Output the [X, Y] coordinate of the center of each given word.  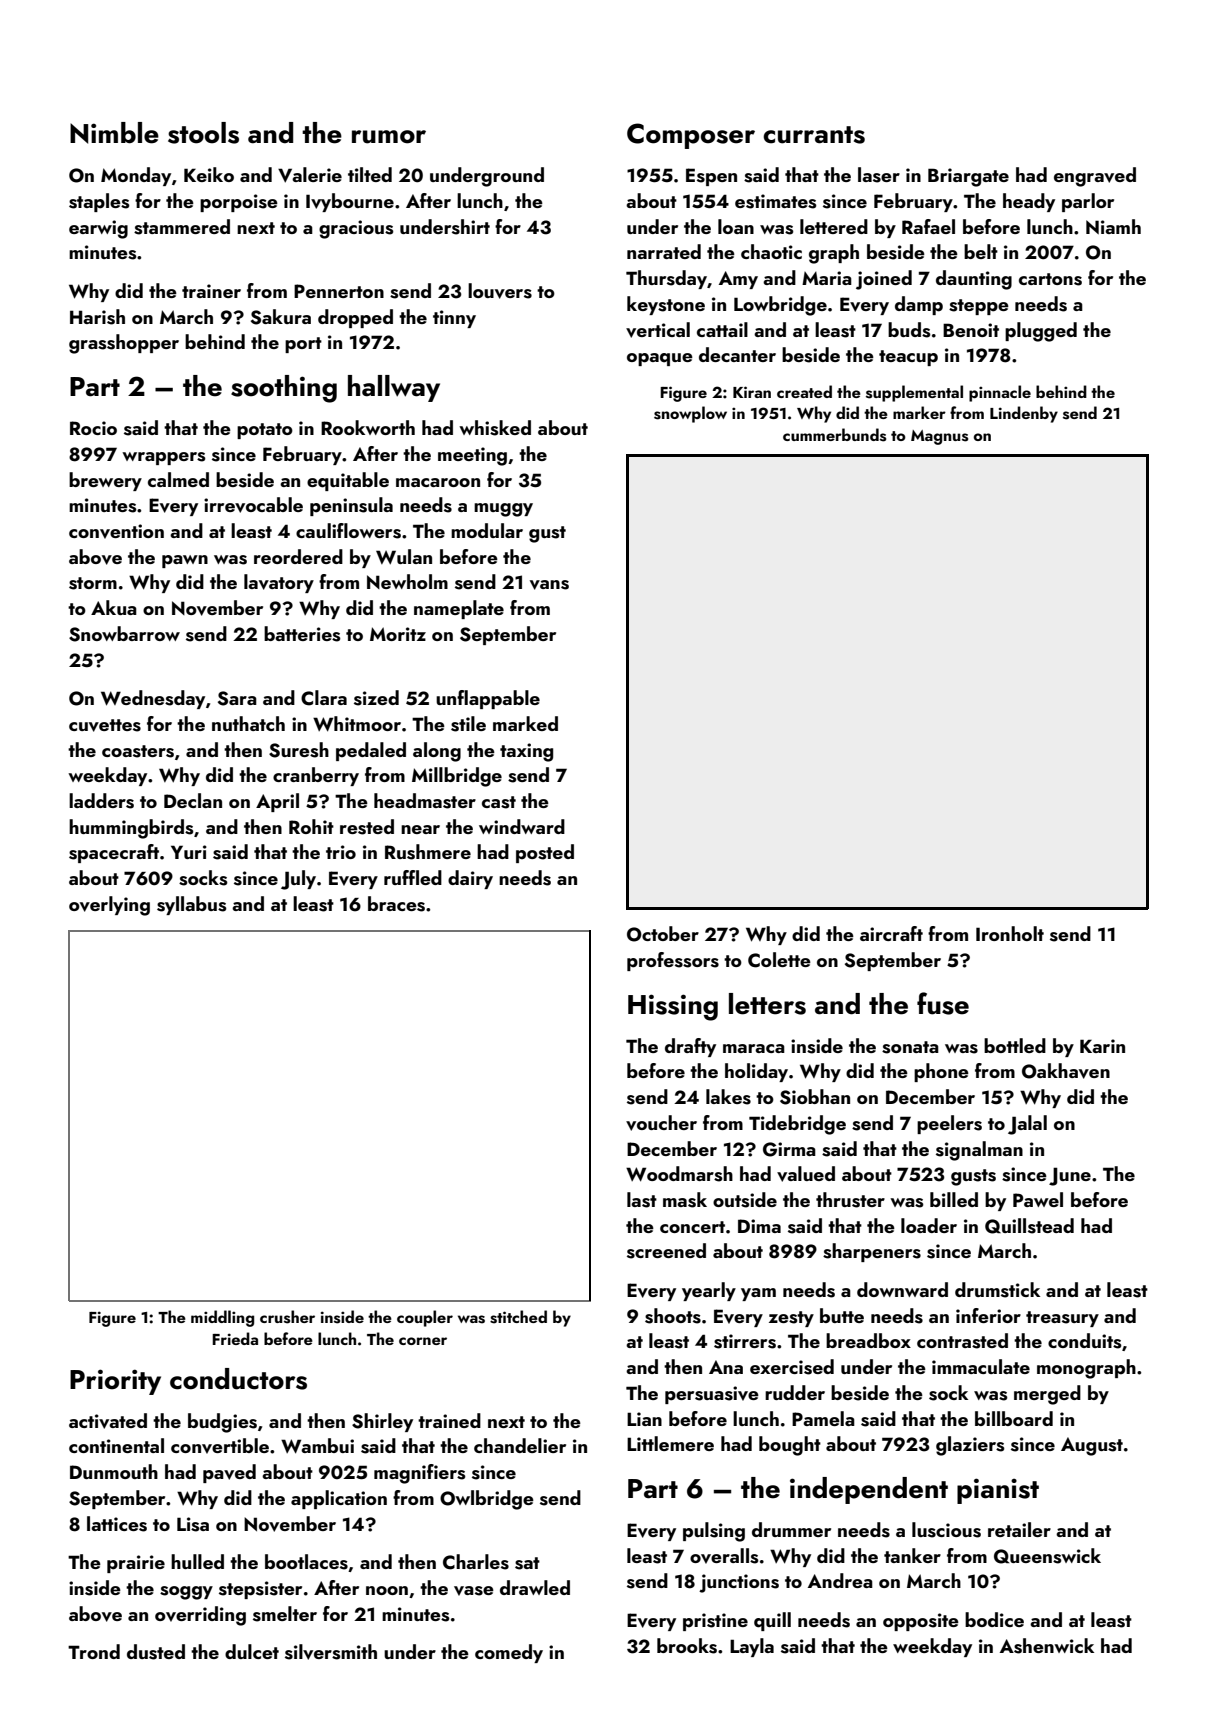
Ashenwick [1047, 1646]
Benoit [971, 330]
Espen [711, 177]
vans [549, 585]
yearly [709, 1291]
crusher [287, 1317]
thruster [850, 1200]
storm [93, 583]
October [663, 934]
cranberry [316, 776]
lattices [117, 1524]
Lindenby [1024, 414]
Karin [1102, 1046]
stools [203, 133]
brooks [687, 1646]
